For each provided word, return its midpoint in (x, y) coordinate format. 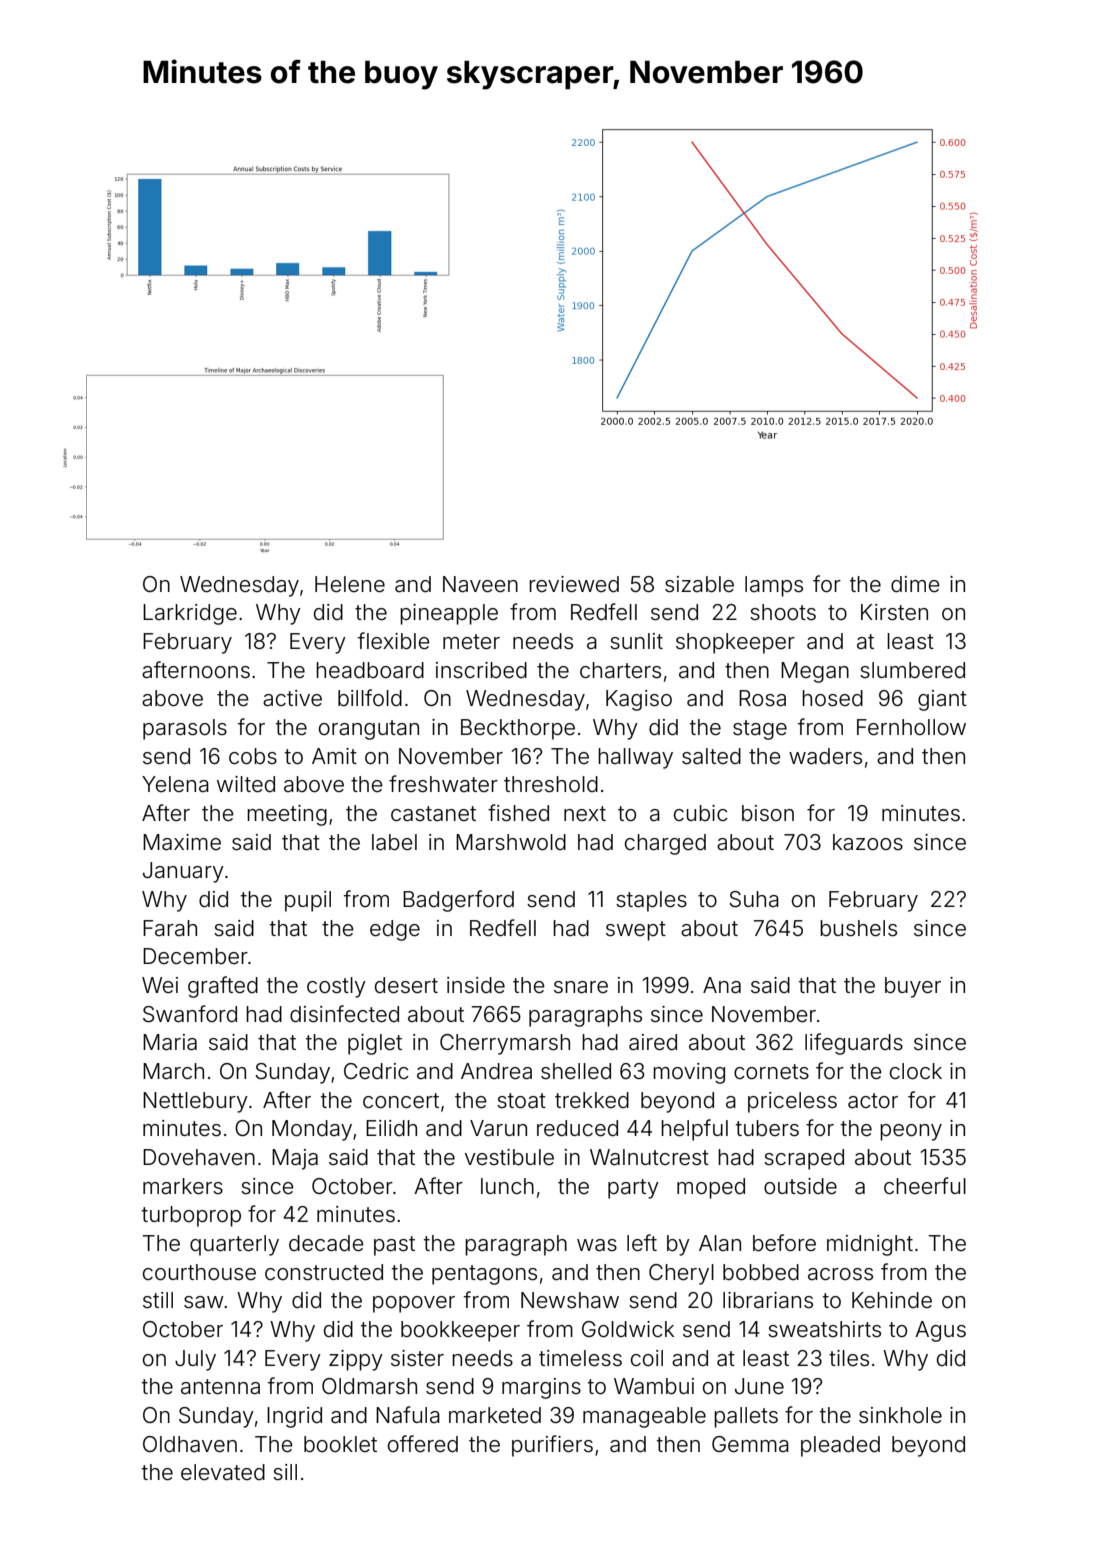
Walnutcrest (649, 1157)
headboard (370, 670)
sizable (699, 584)
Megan (815, 672)
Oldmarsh (369, 1386)
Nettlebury (195, 1102)
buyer (913, 987)
